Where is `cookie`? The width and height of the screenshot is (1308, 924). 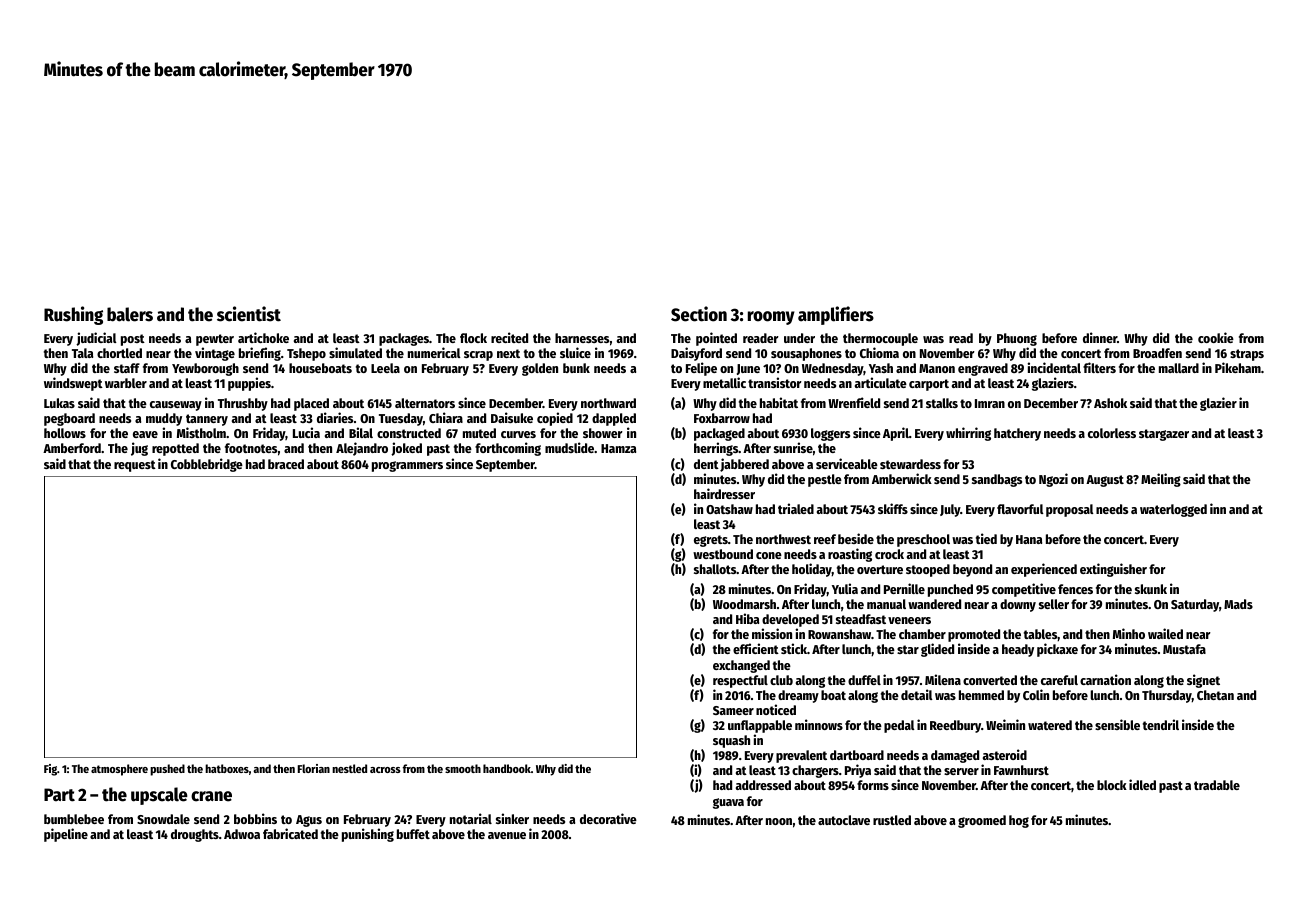
cookie is located at coordinates (1216, 337).
